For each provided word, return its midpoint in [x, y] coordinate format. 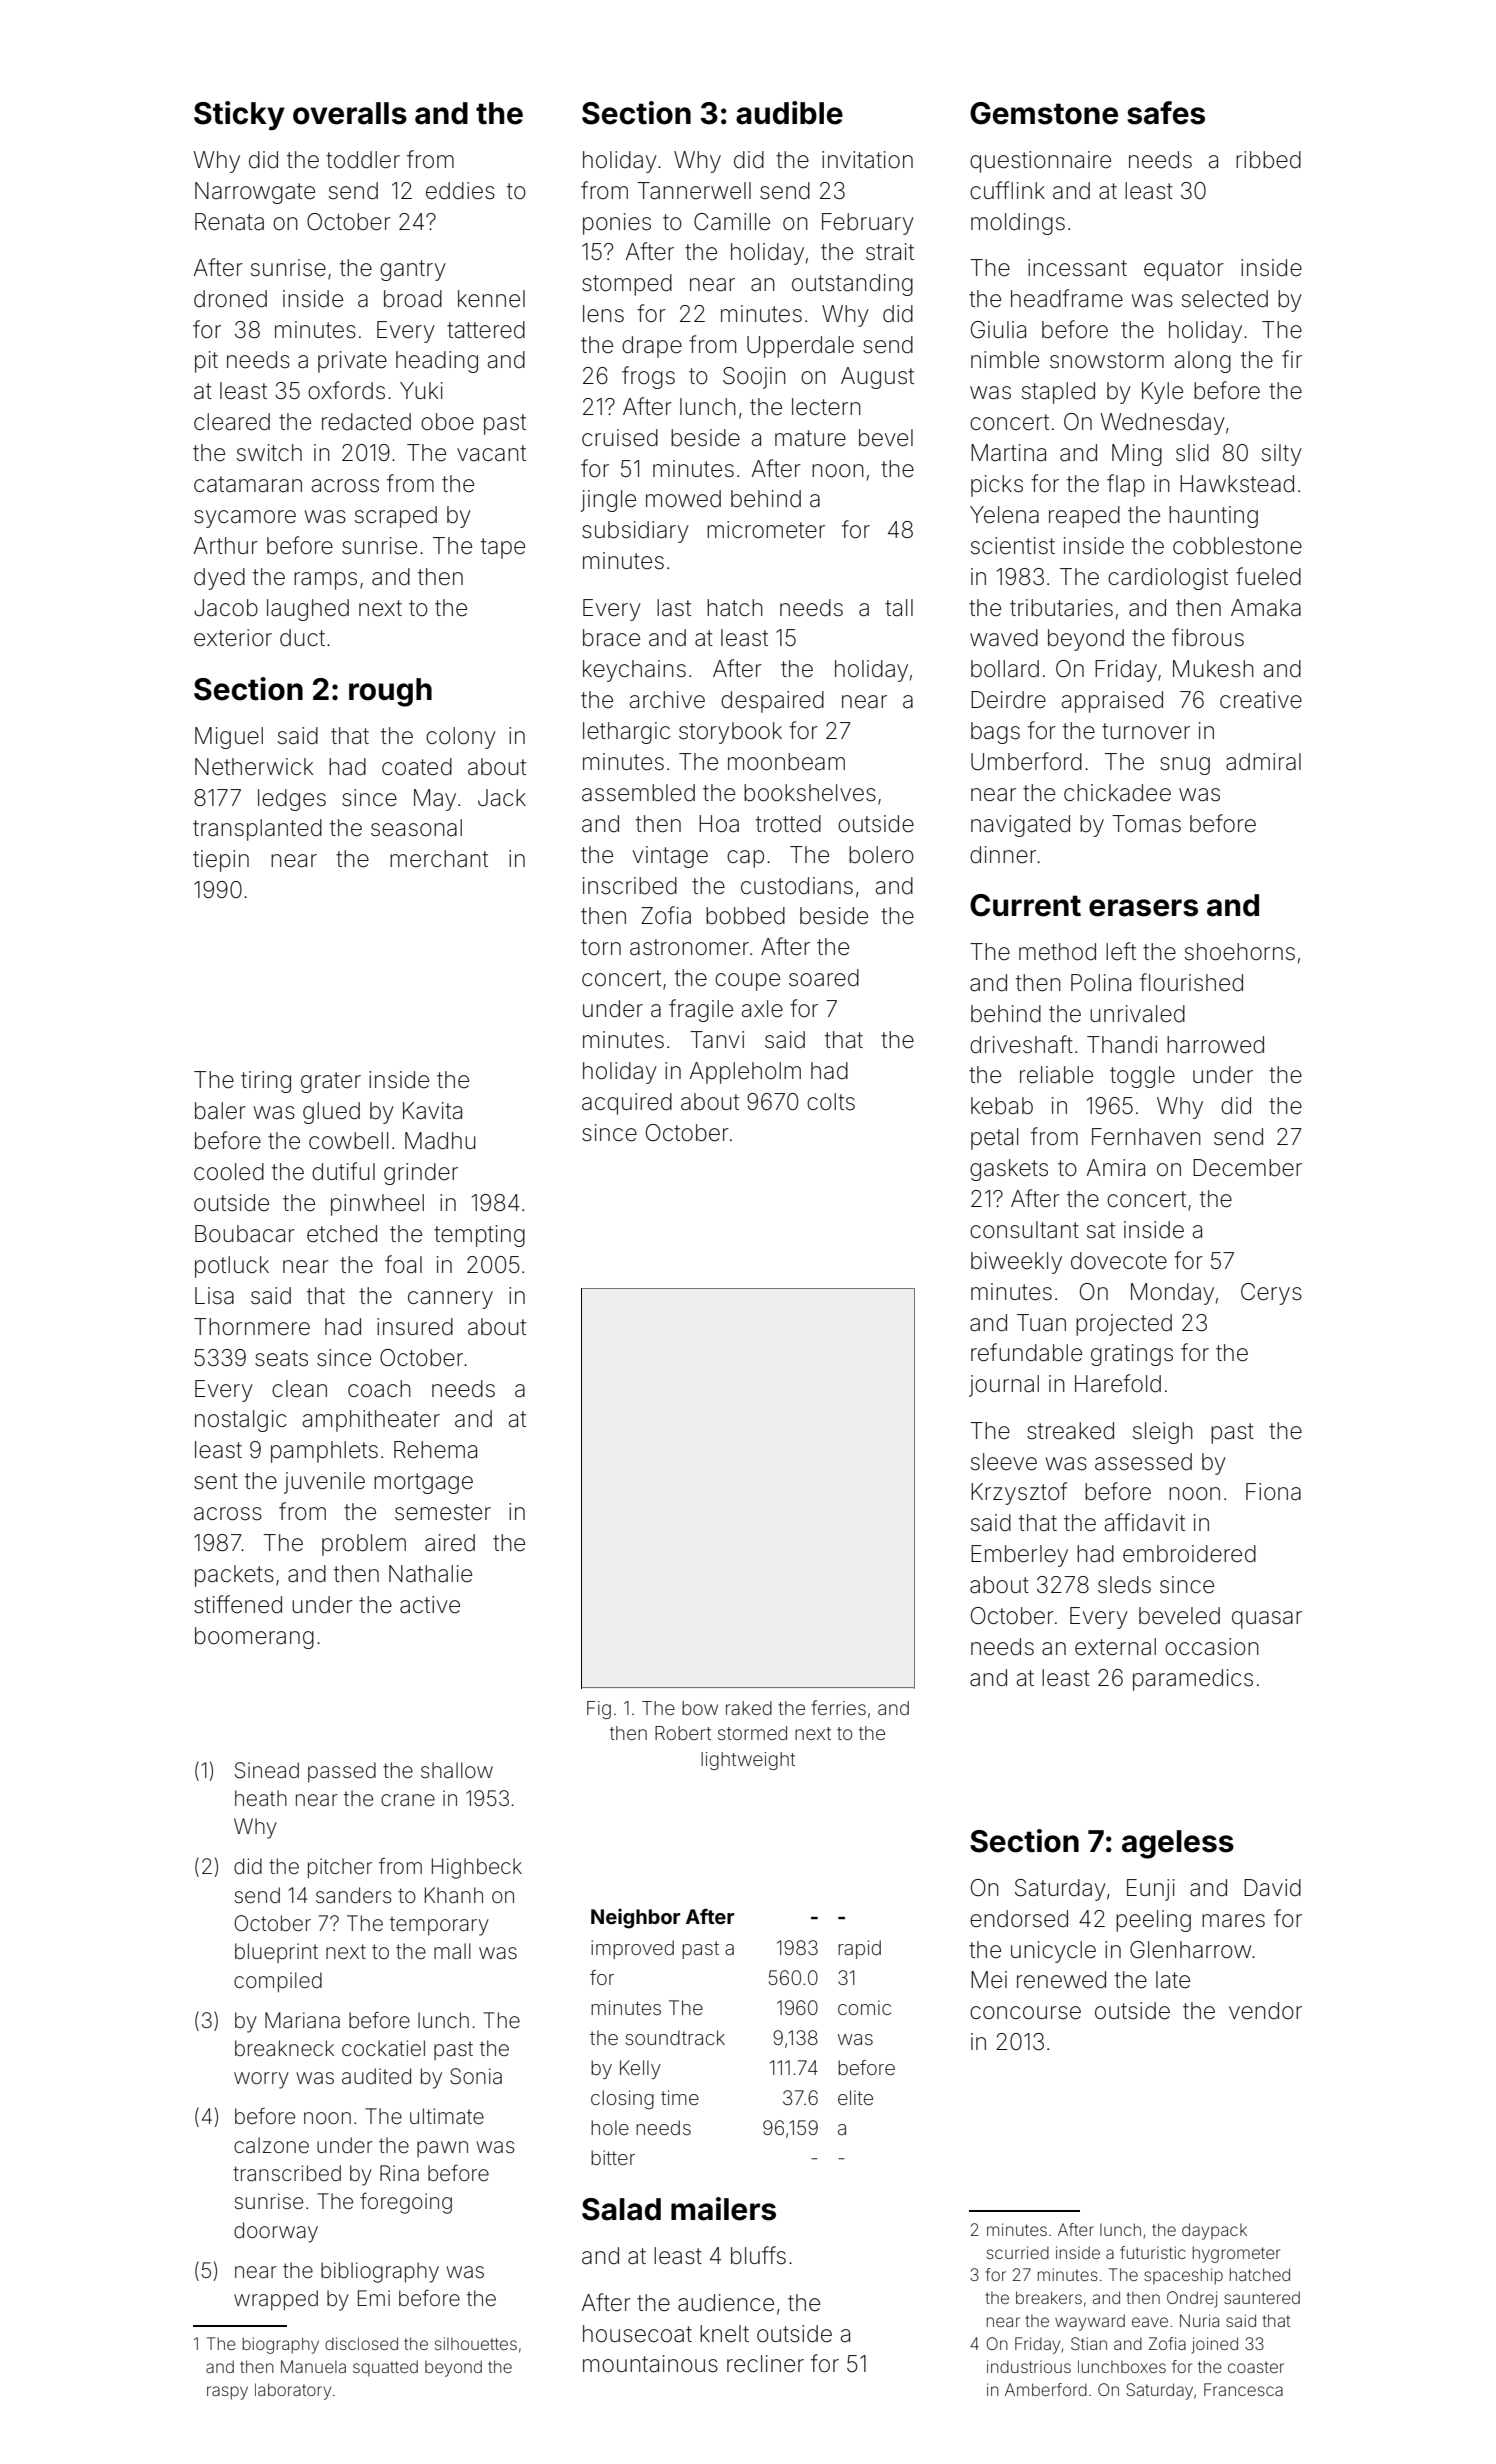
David [1272, 1888]
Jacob [226, 608]
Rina [399, 2173]
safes [1166, 113]
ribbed [1268, 160]
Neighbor [635, 1919]
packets [234, 1576]
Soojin [754, 378]
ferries [838, 1707]
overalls [350, 113]
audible [789, 113]
